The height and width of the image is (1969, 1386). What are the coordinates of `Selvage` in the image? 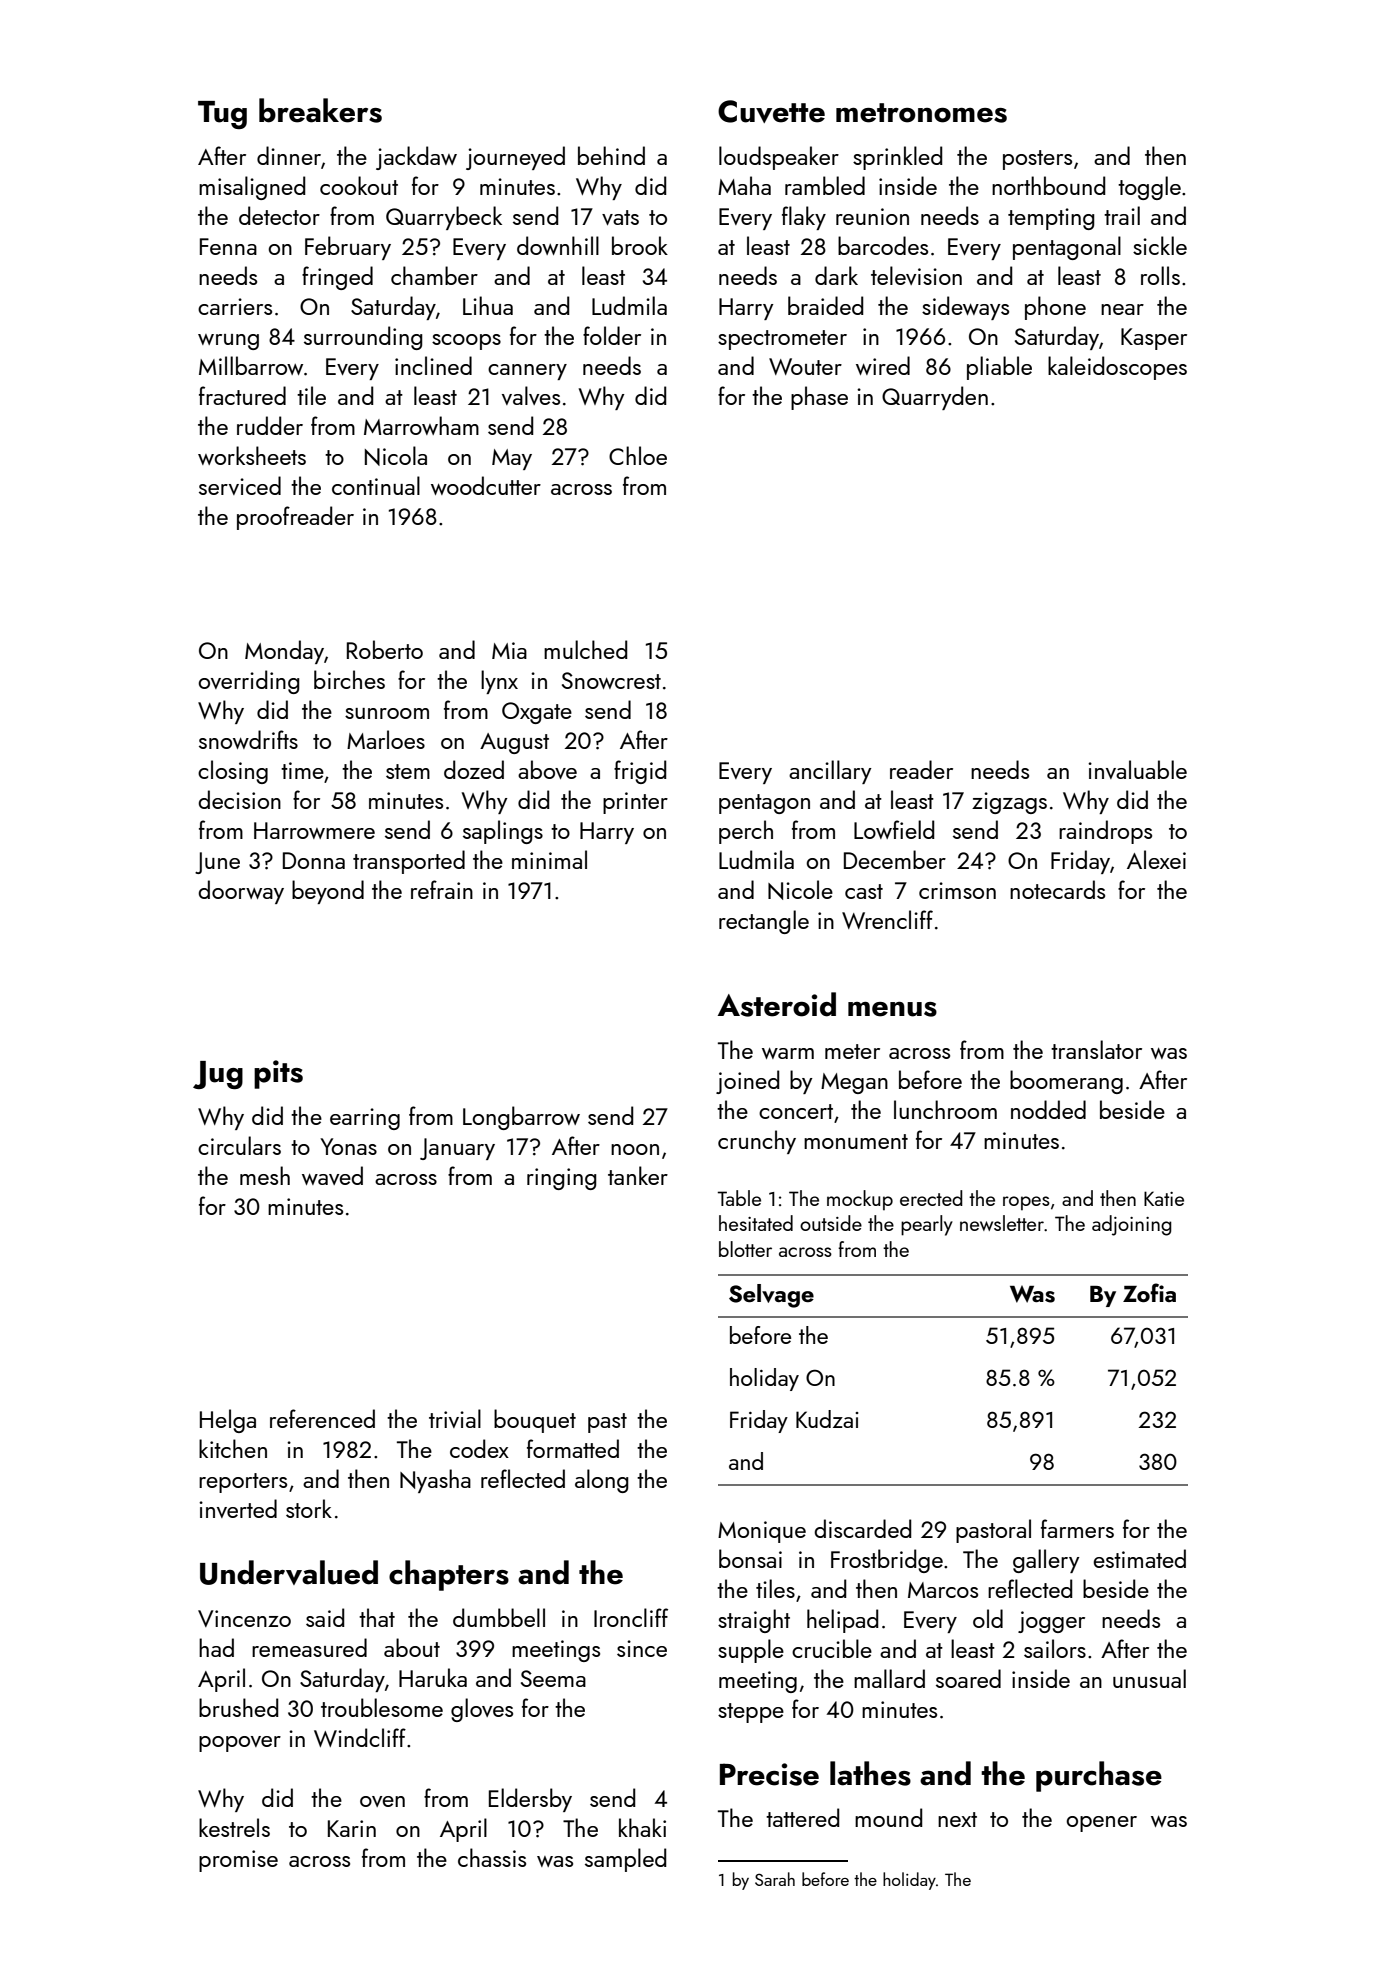 It's located at (771, 1296).
